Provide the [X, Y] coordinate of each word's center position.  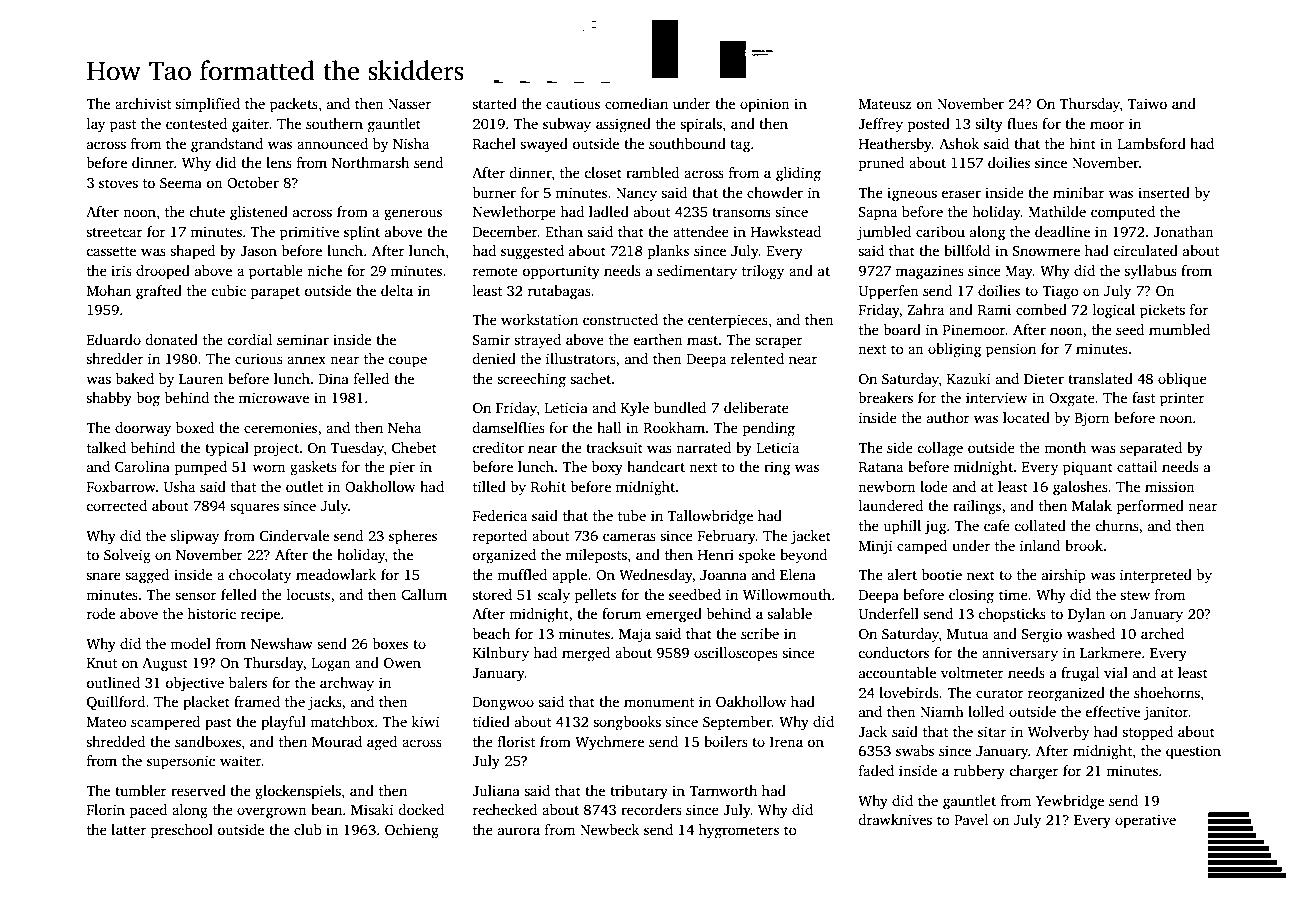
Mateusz [885, 104]
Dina [334, 378]
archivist [143, 103]
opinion [765, 105]
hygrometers [739, 831]
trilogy [763, 272]
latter [128, 829]
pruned [881, 164]
